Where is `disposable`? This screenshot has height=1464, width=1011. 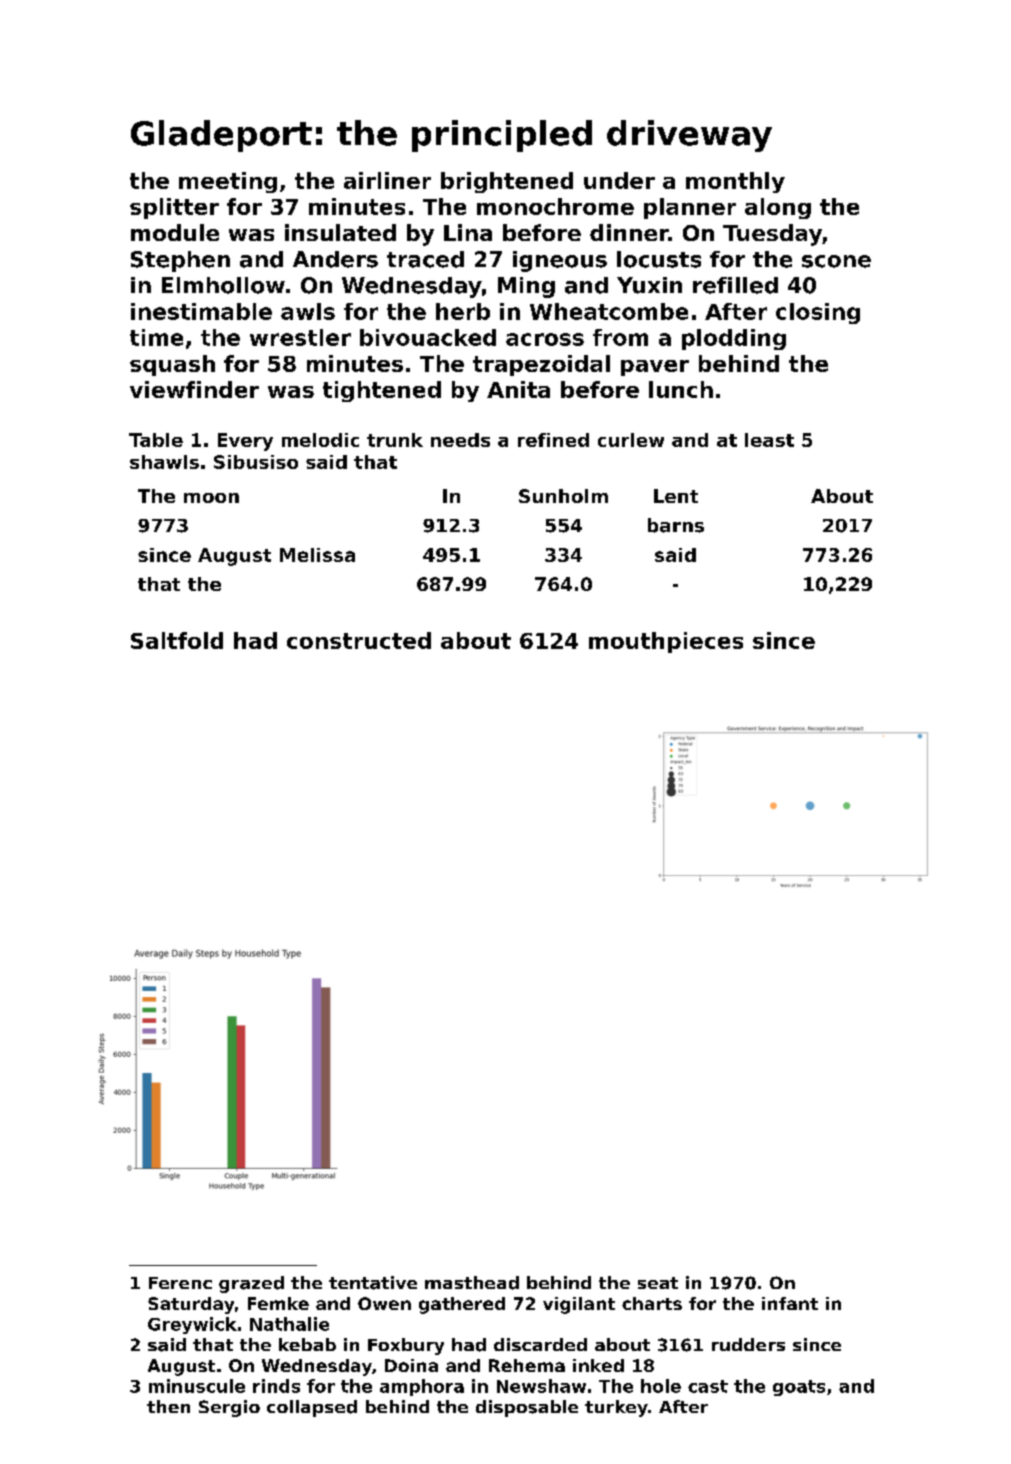
disposable is located at coordinates (527, 1408).
